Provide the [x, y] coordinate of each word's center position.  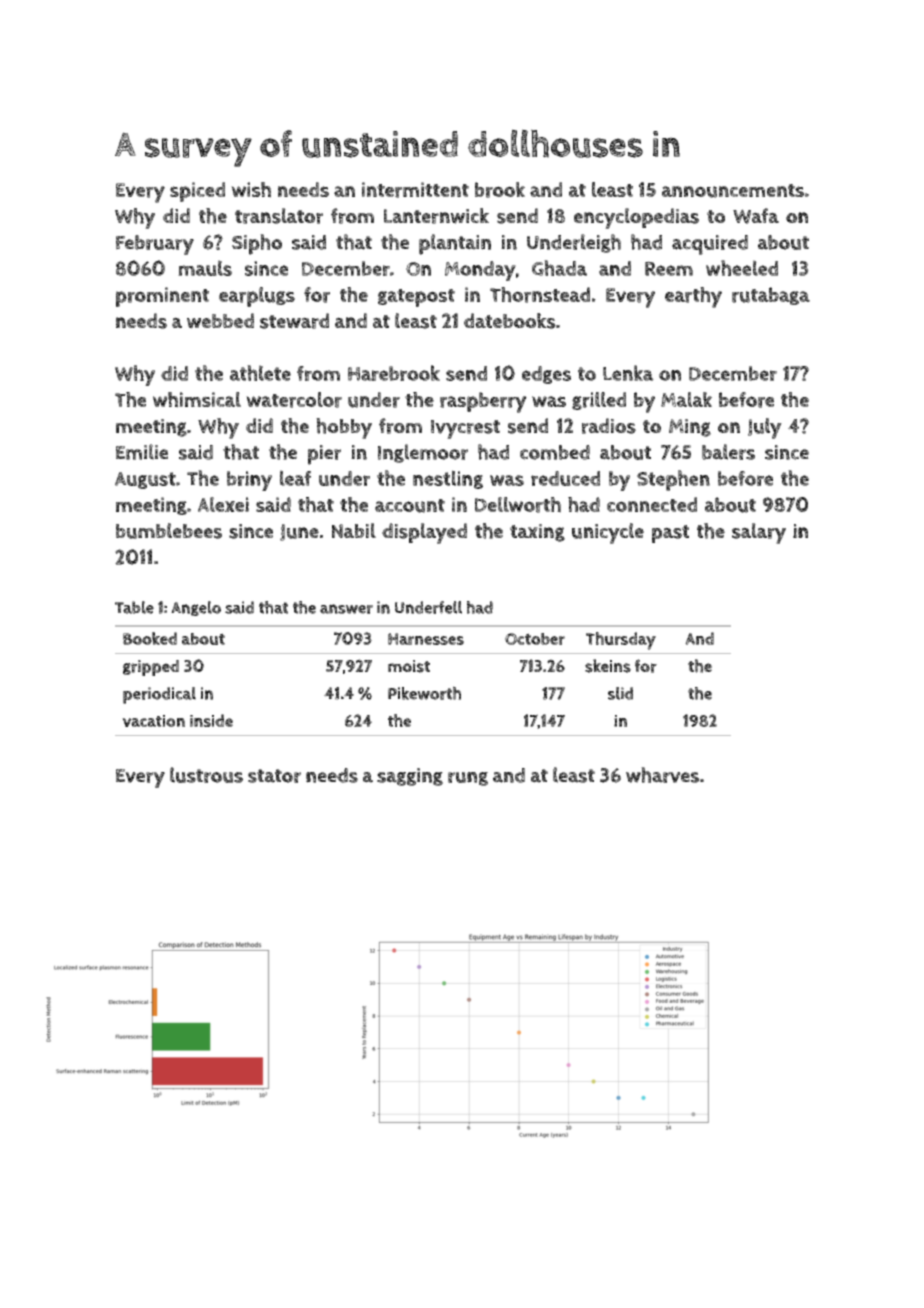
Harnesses [426, 639]
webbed [220, 321]
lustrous [206, 775]
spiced [197, 192]
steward [294, 321]
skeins [608, 666]
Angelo [196, 608]
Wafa [756, 216]
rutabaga [771, 296]
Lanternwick [436, 216]
